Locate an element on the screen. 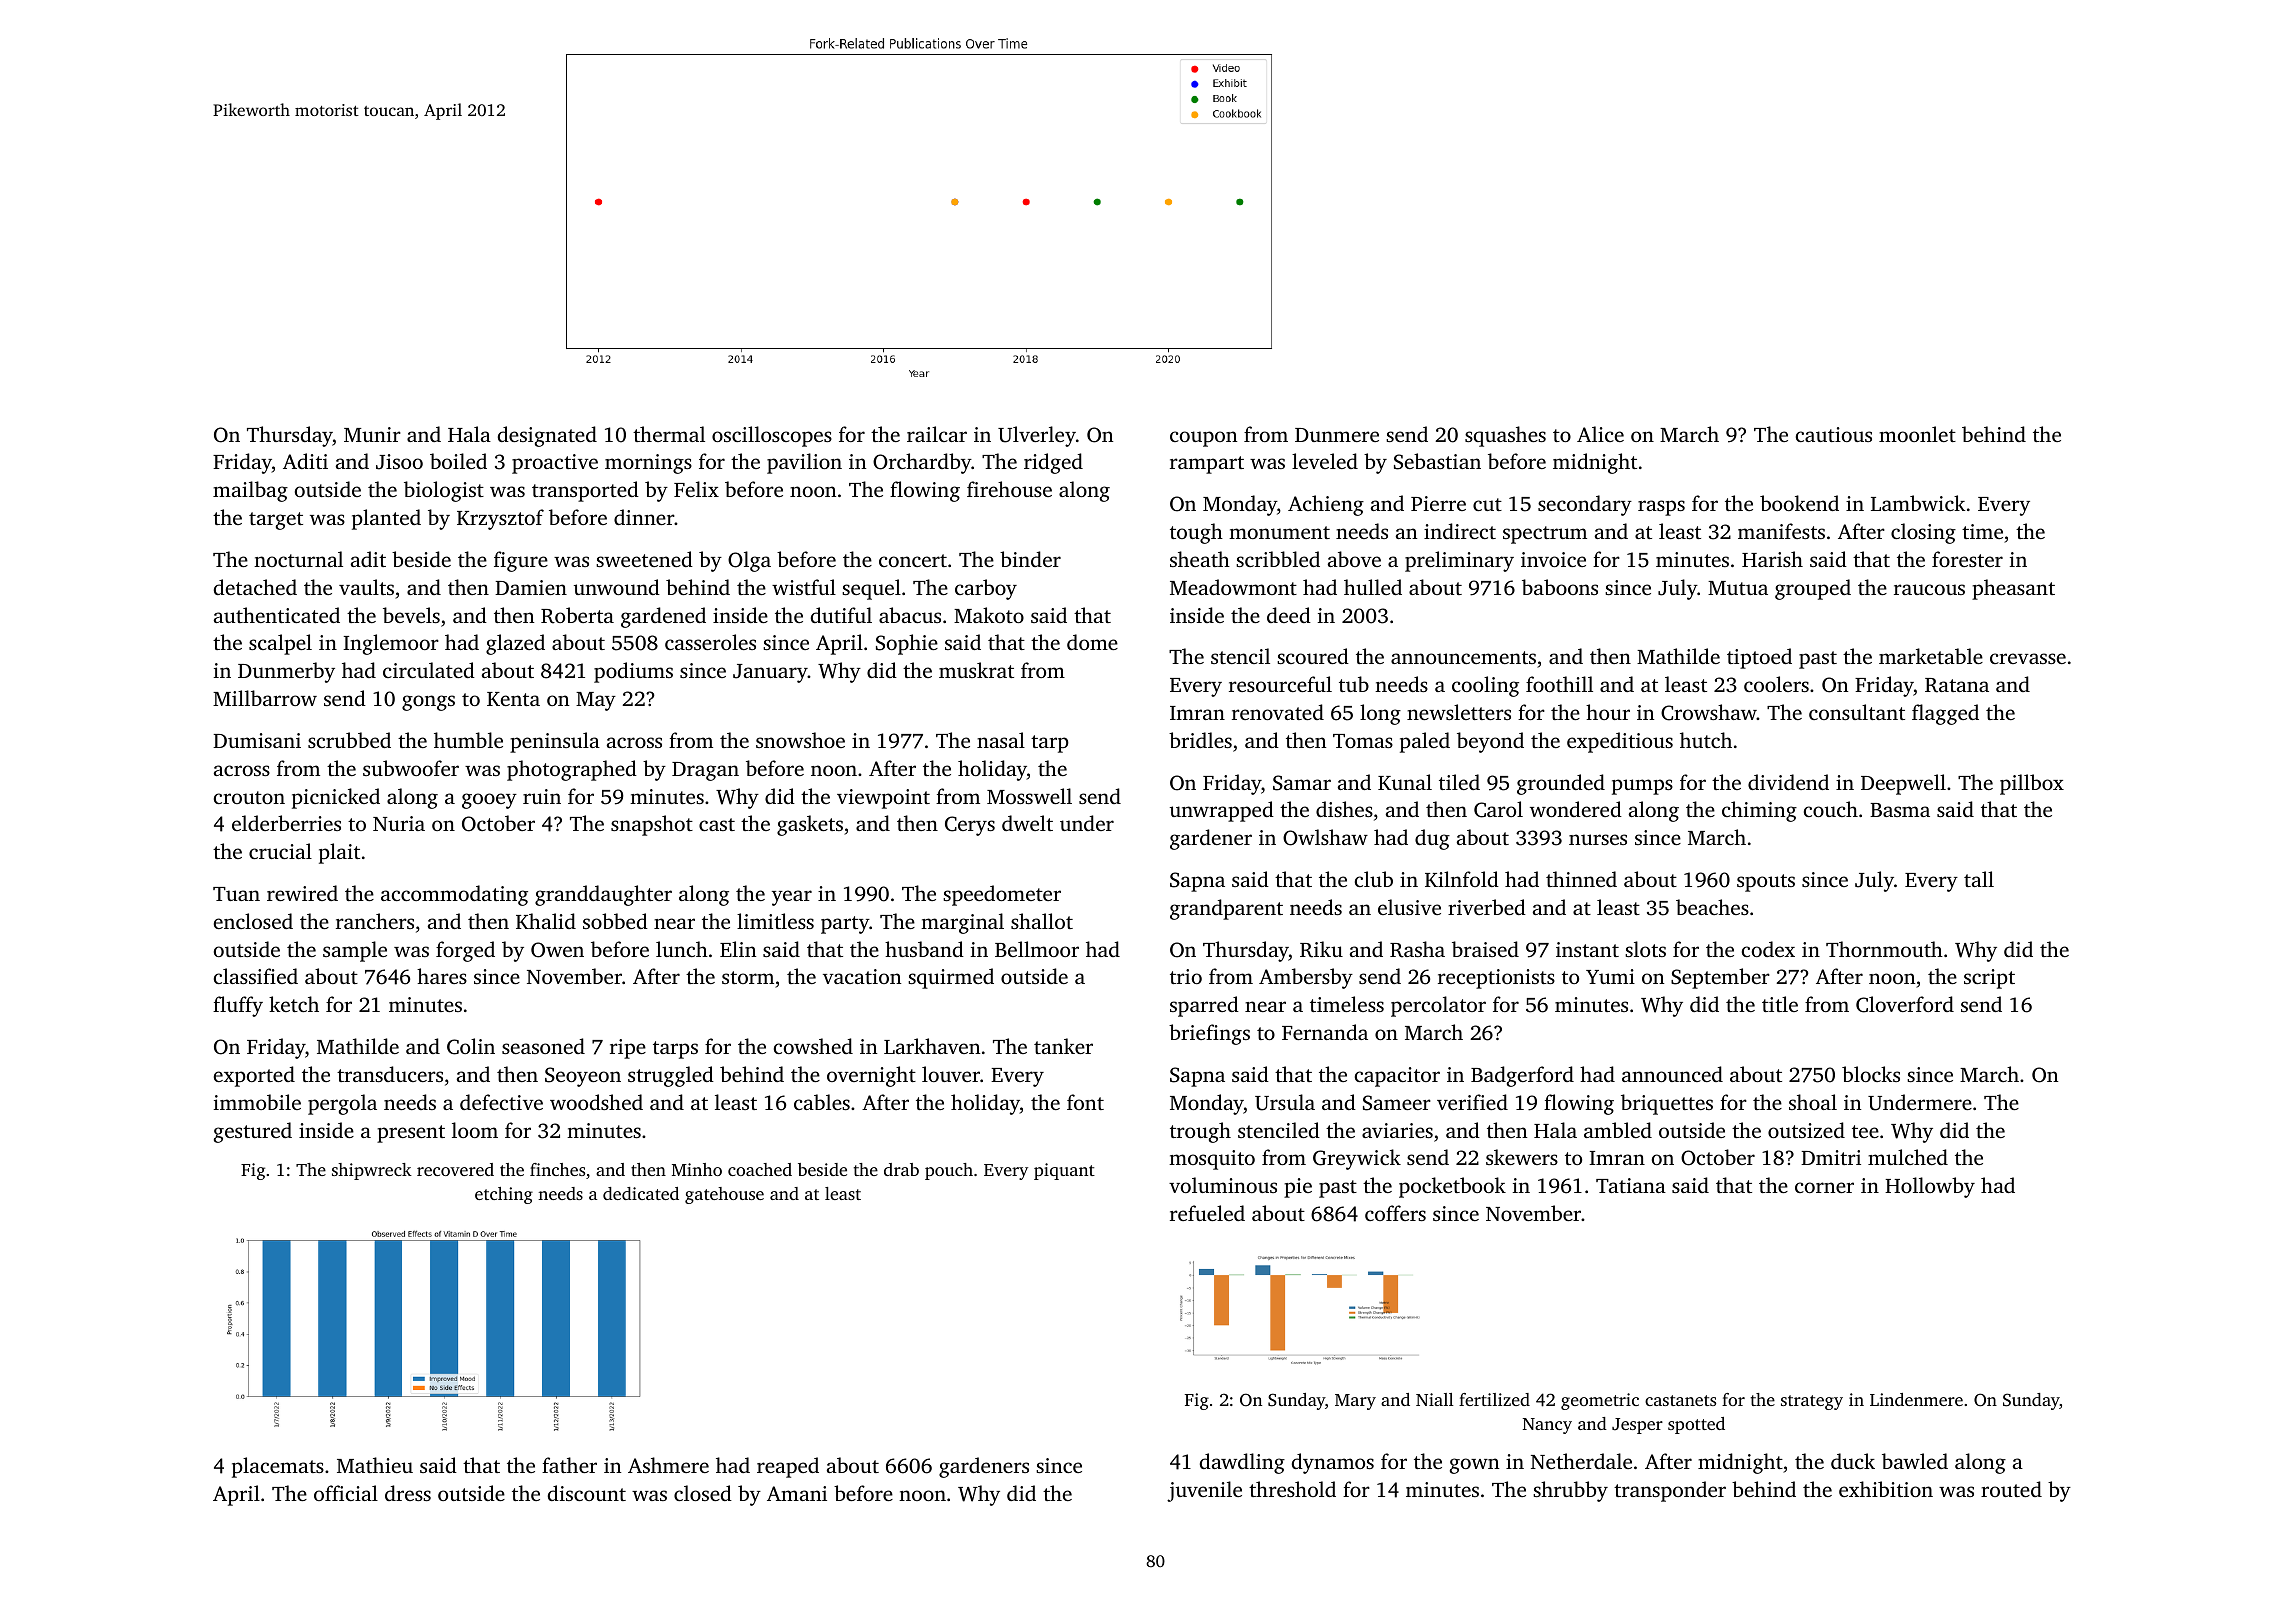 This screenshot has width=2292, height=1620. cables is located at coordinates (822, 1102).
